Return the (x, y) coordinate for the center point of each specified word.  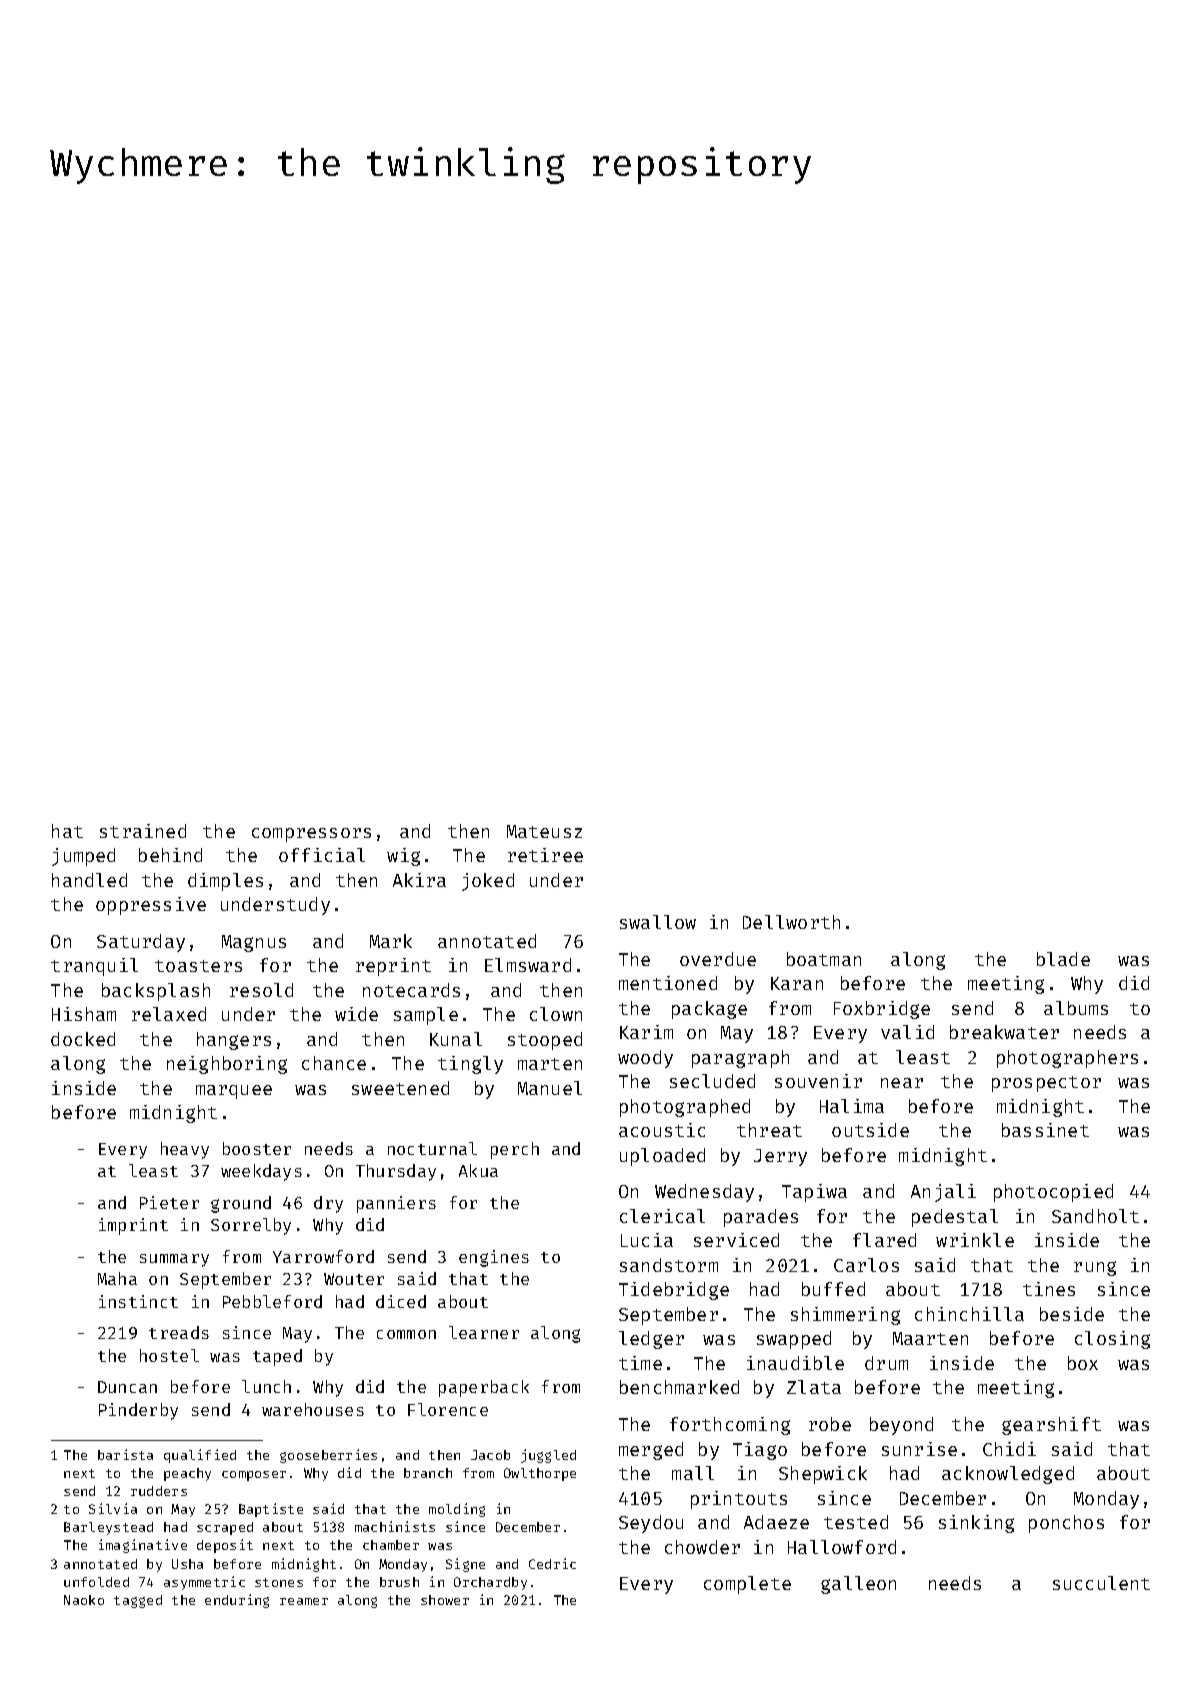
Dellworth (791, 922)
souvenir (818, 1081)
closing (1112, 1340)
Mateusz (544, 831)
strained (143, 831)
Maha (117, 1278)
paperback (484, 1388)
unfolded (96, 1582)
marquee (234, 1092)
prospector (1046, 1084)
